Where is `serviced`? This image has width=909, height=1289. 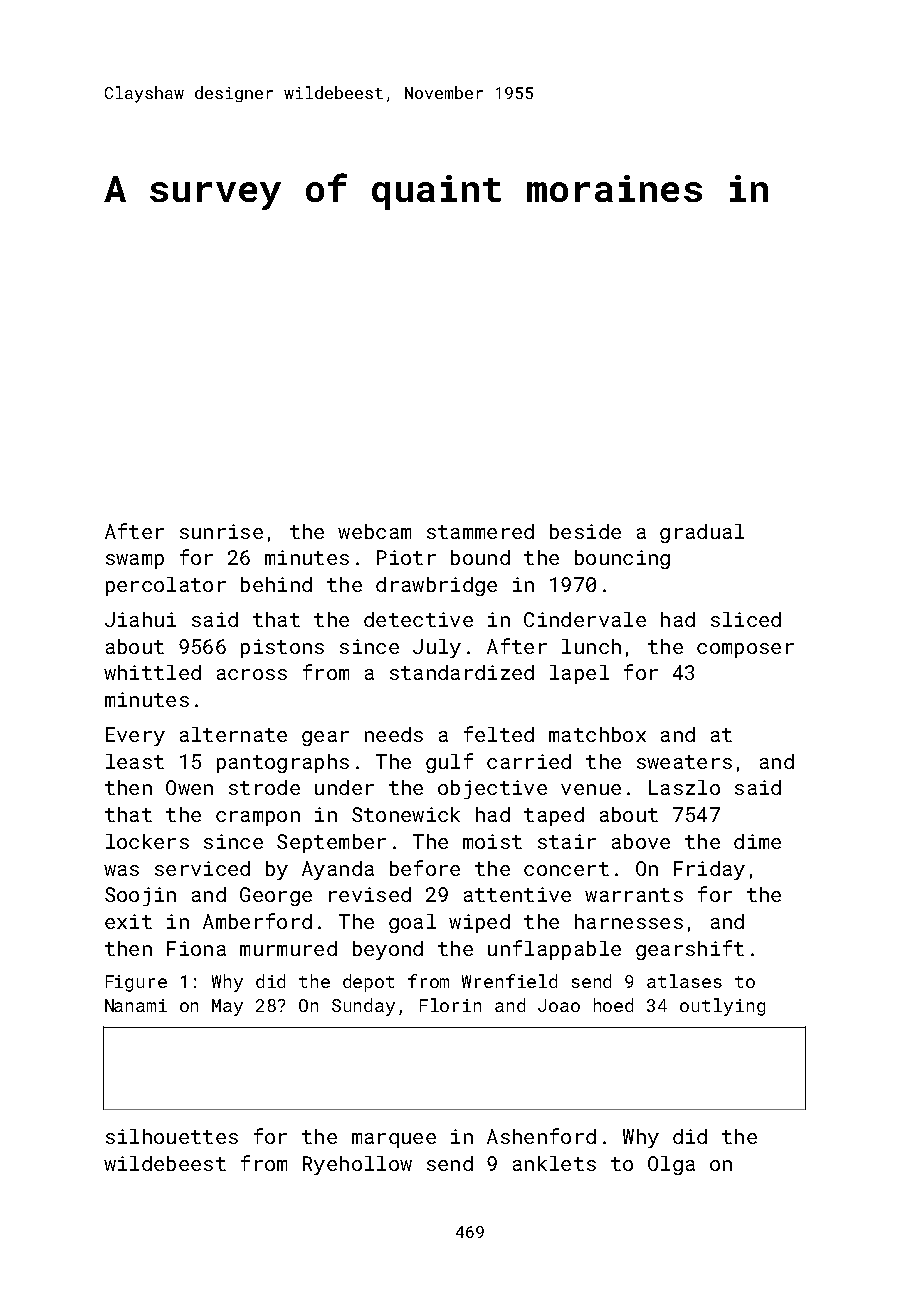
serviced is located at coordinates (202, 868).
